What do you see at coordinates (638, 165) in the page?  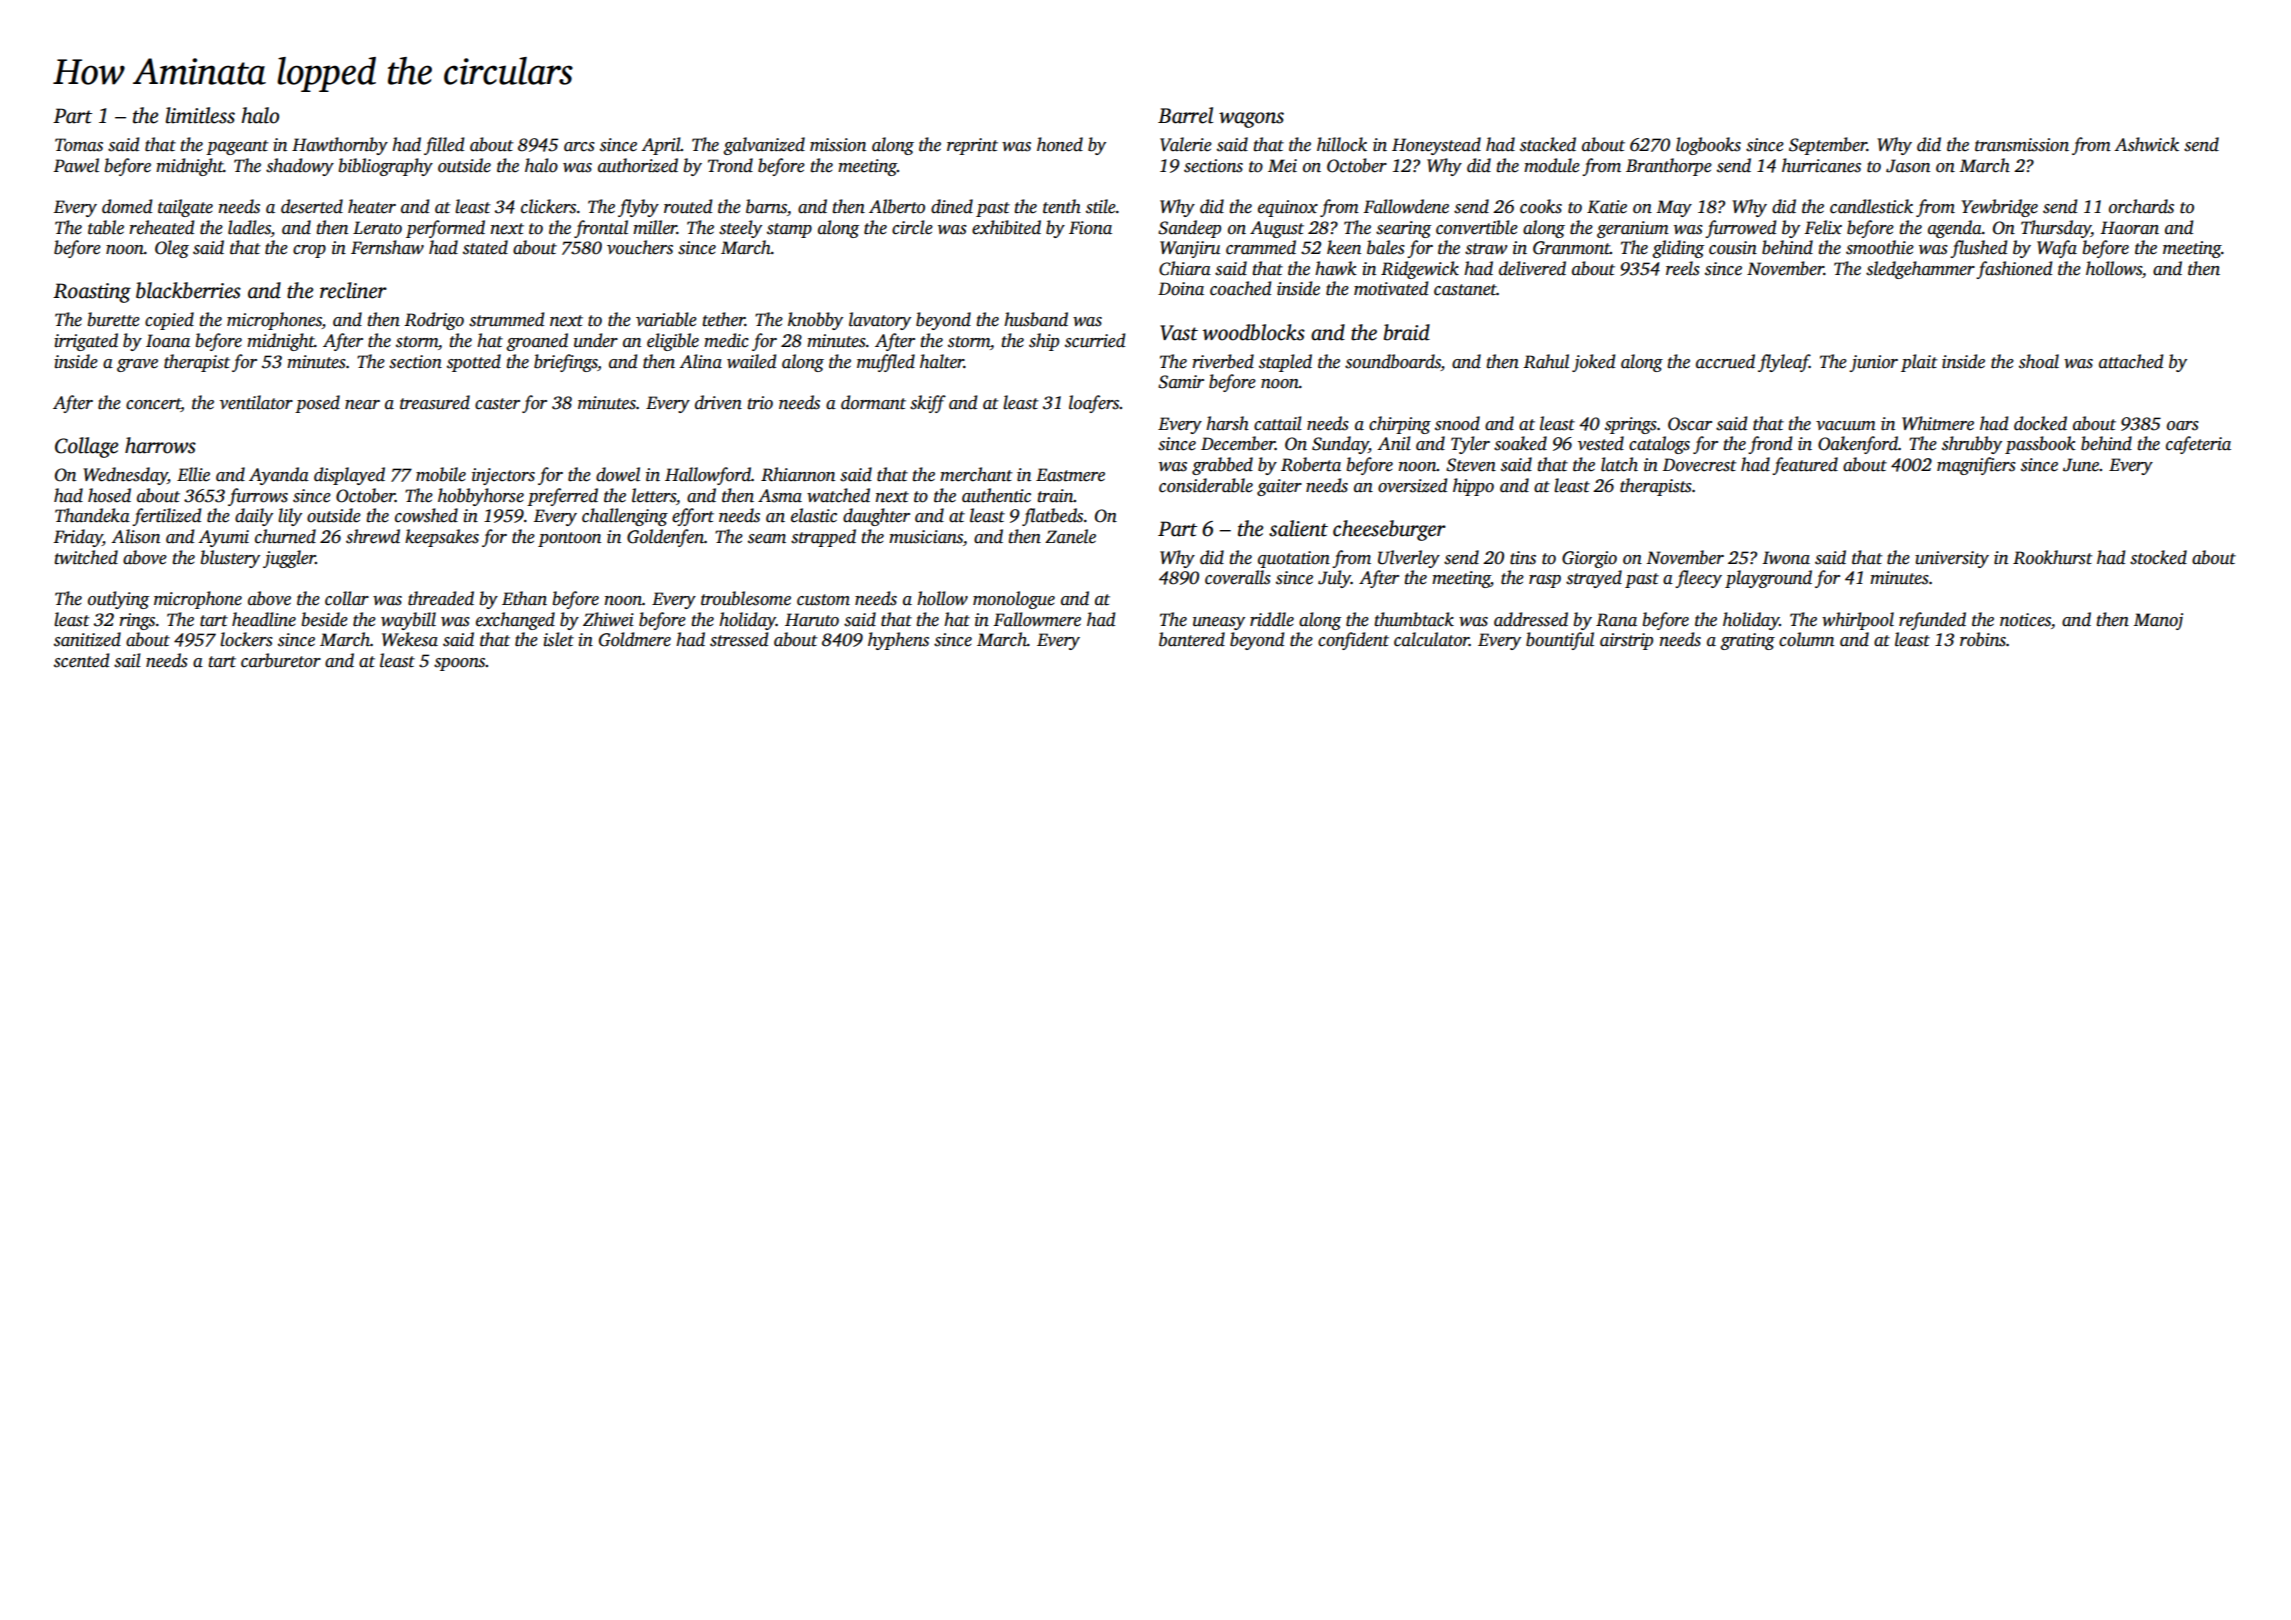 I see `authorized` at bounding box center [638, 165].
